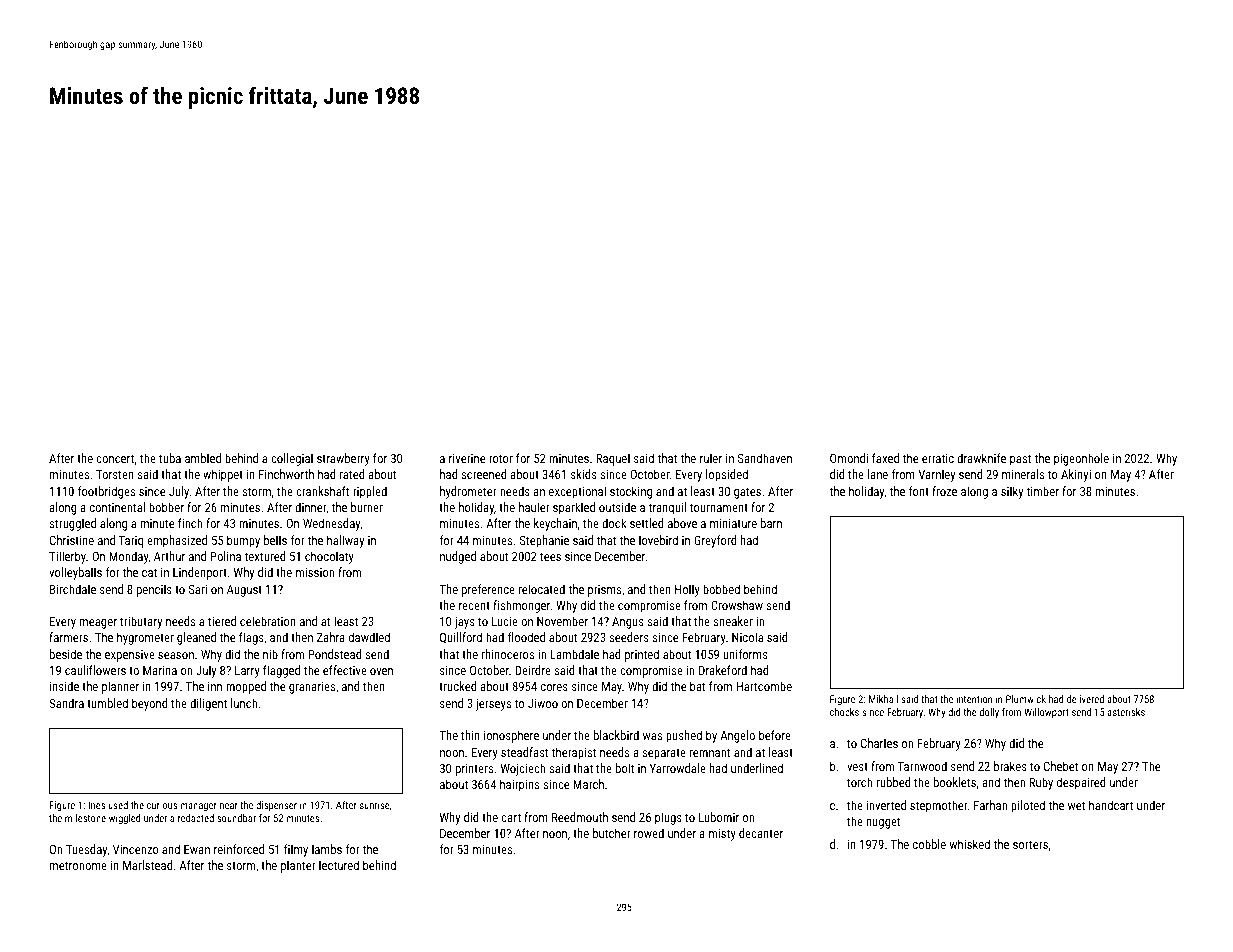  I want to click on drawknife, so click(981, 458).
